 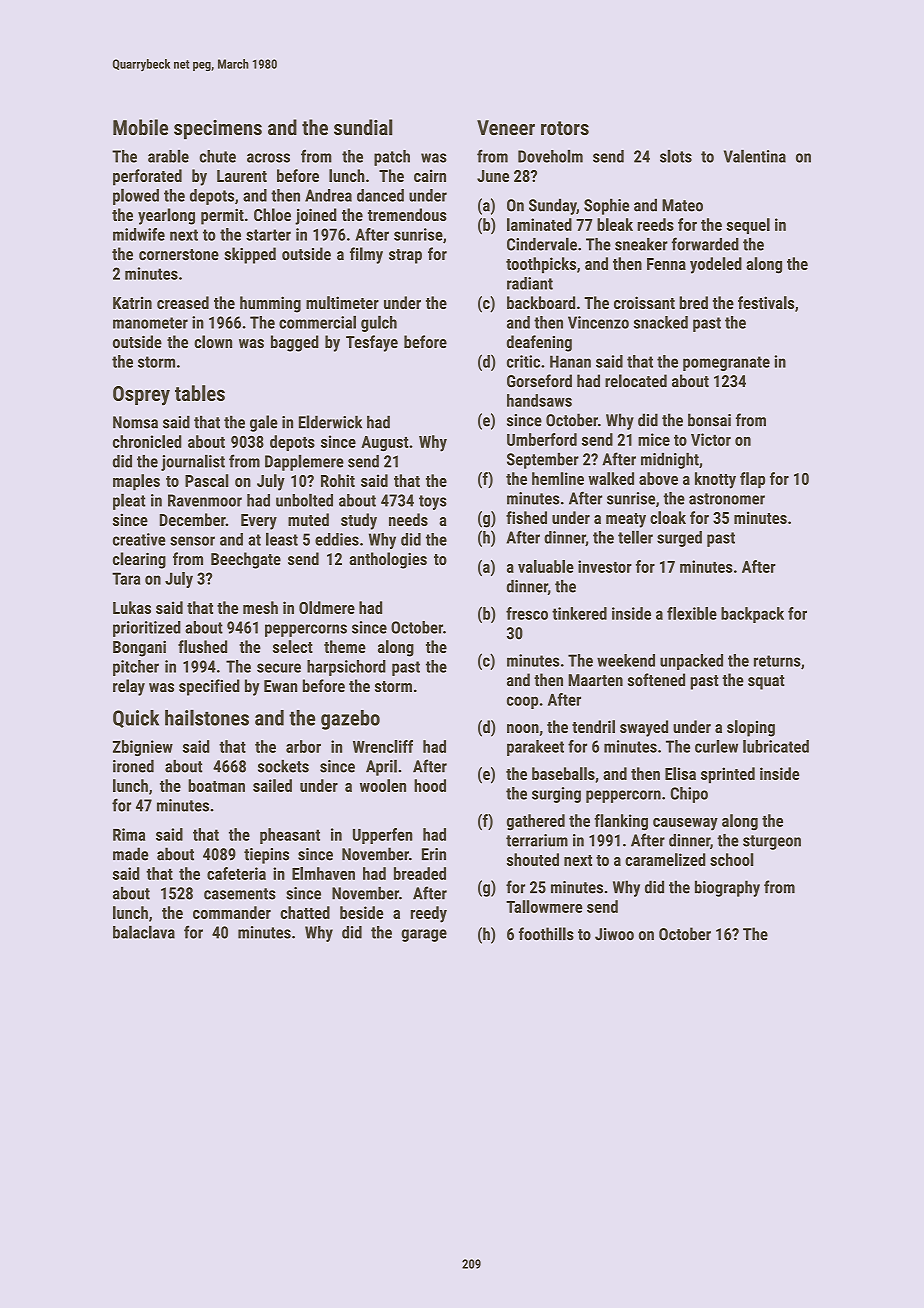 I want to click on December, so click(x=193, y=519).
